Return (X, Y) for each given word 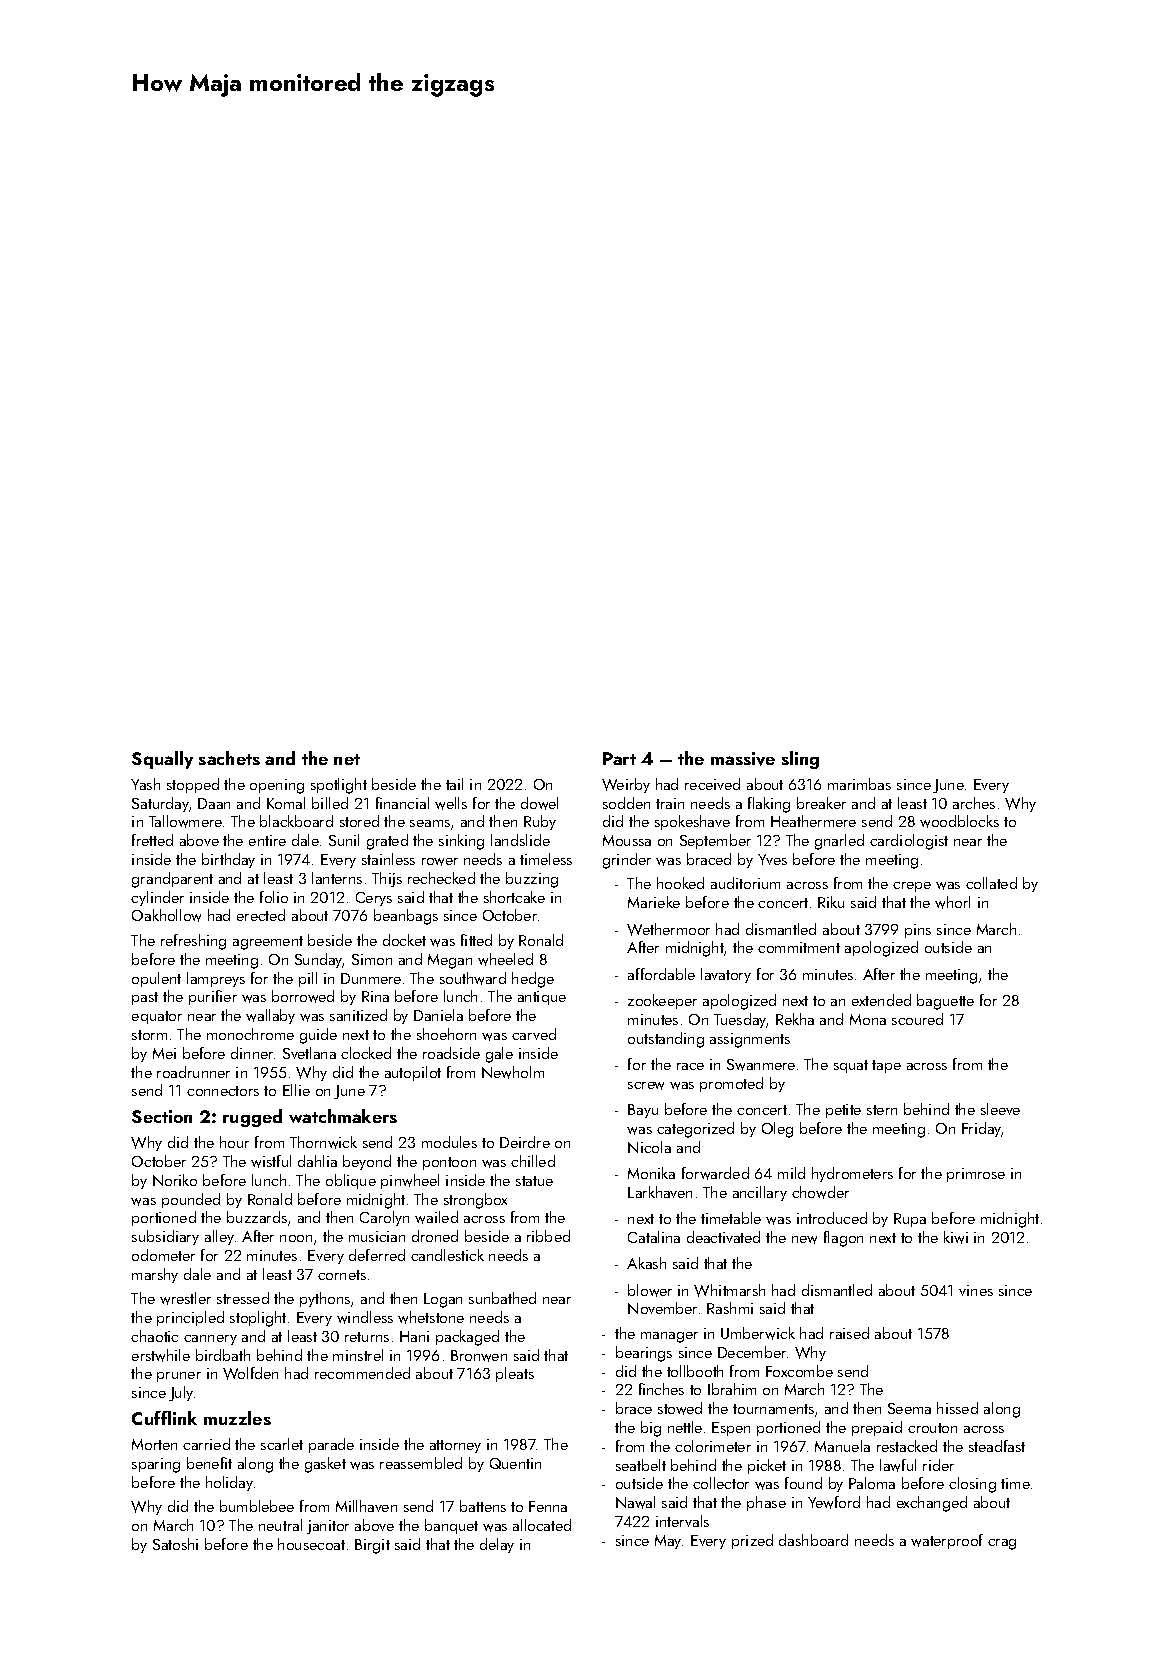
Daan (214, 803)
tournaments (773, 1409)
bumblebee (257, 1506)
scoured (917, 1019)
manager (669, 1337)
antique (542, 998)
